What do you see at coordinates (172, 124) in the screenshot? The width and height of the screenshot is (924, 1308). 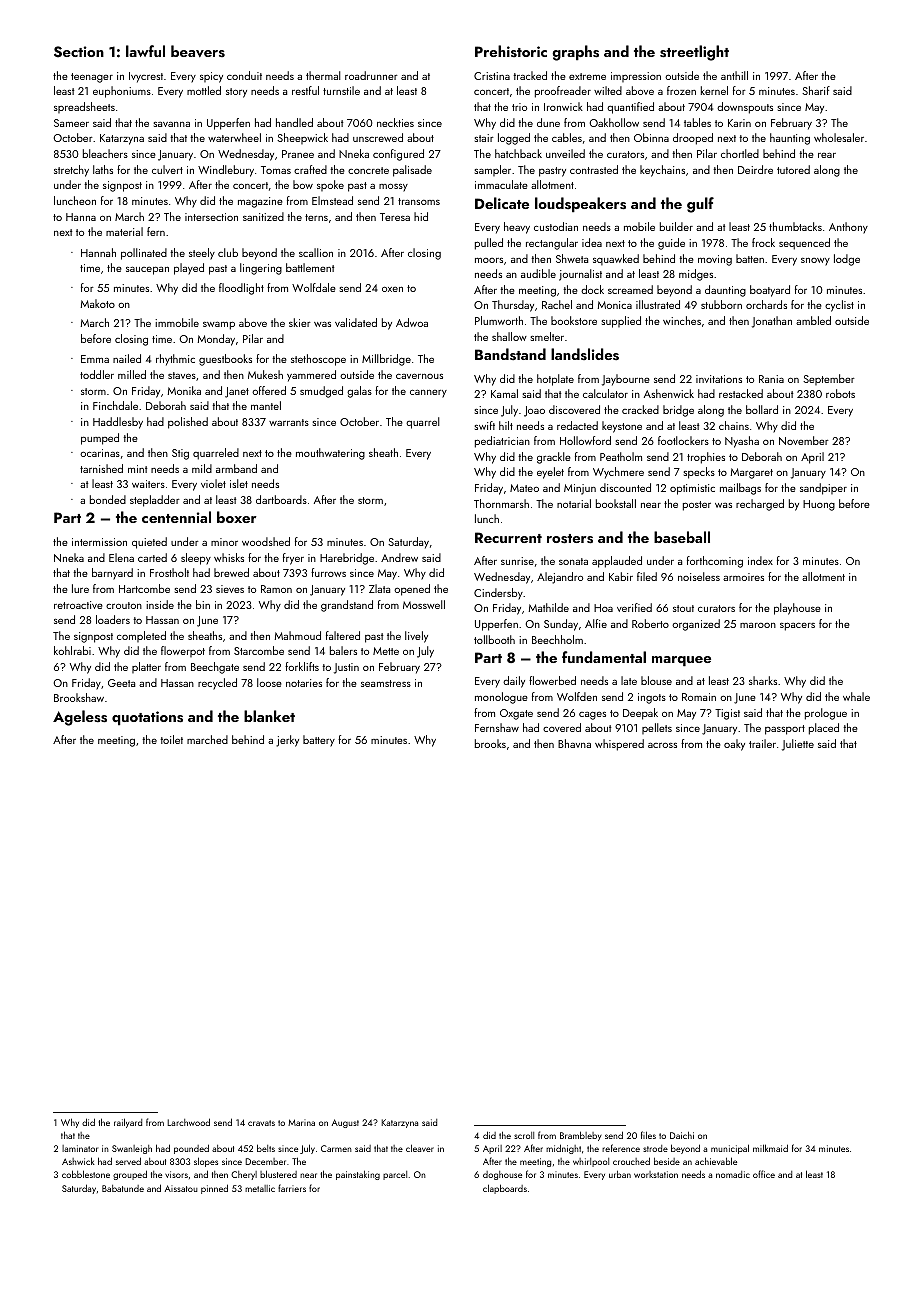 I see `savanna` at bounding box center [172, 124].
